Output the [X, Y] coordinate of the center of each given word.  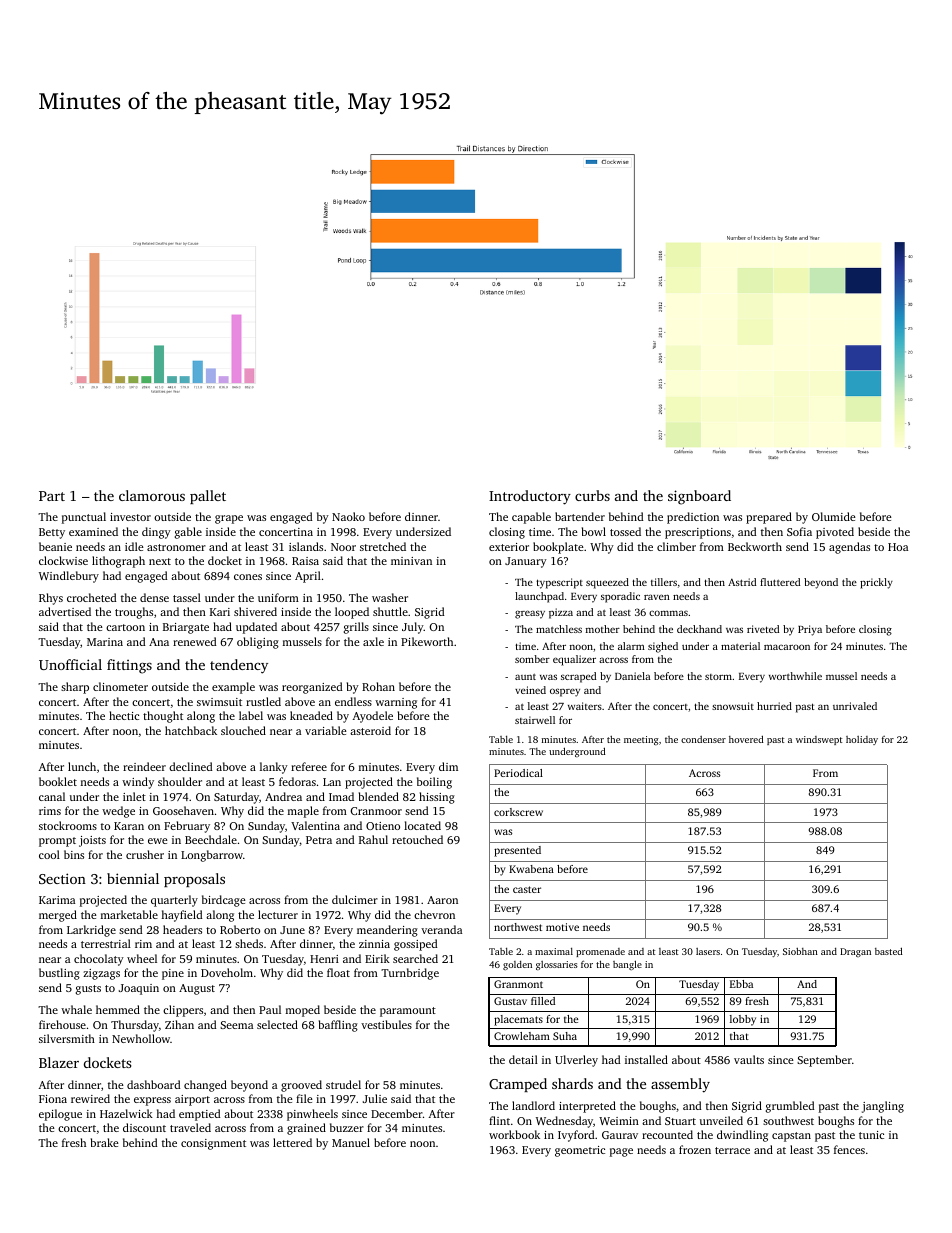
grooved [301, 1086]
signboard [699, 497]
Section [62, 878]
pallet [208, 497]
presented [517, 851]
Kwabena [531, 869]
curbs [592, 495]
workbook [514, 1134]
